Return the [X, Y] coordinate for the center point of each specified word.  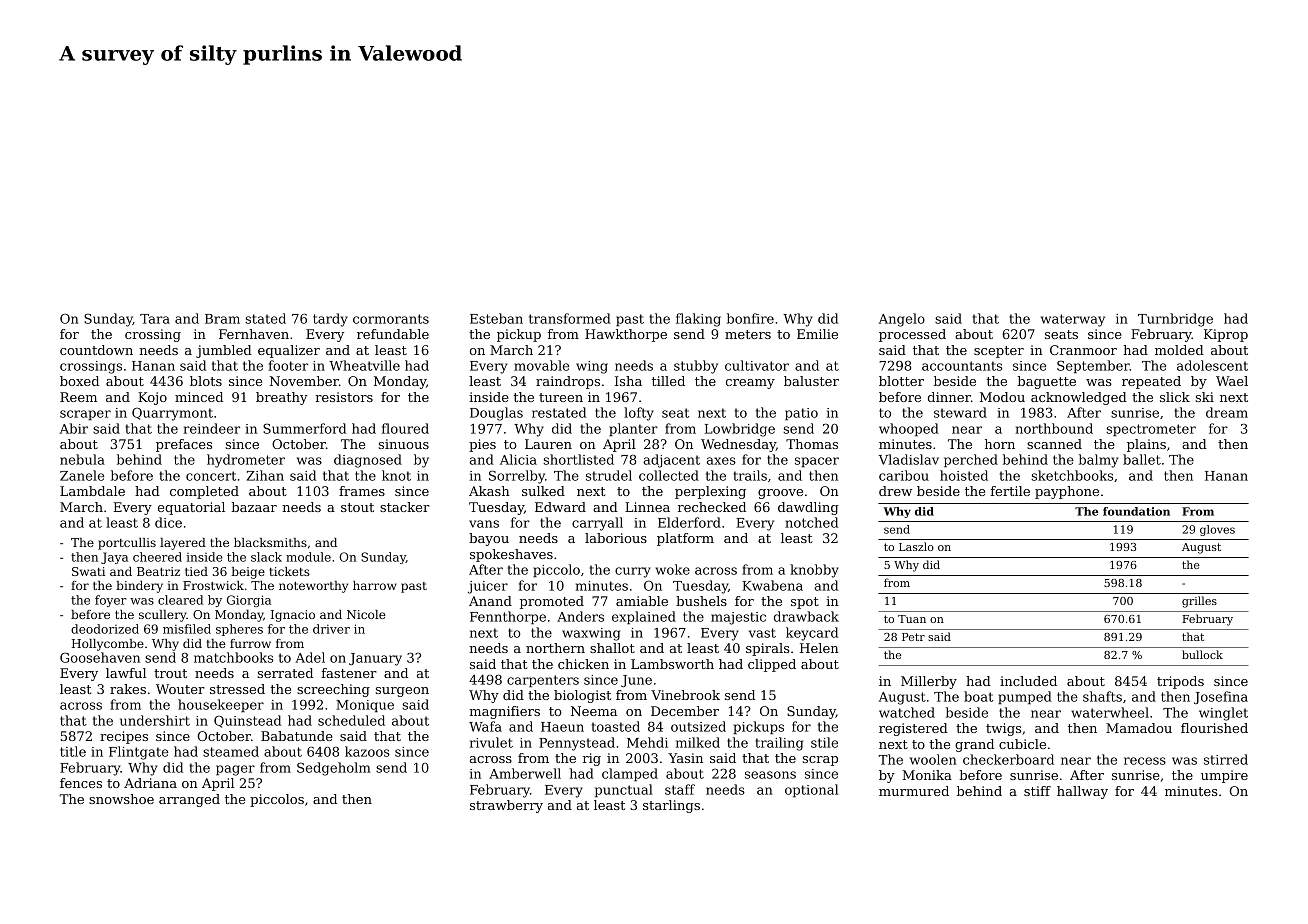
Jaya [114, 558]
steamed [231, 751]
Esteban [496, 318]
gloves [1217, 530]
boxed [79, 381]
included [1028, 681]
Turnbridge [1175, 320]
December [685, 711]
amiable [642, 601]
